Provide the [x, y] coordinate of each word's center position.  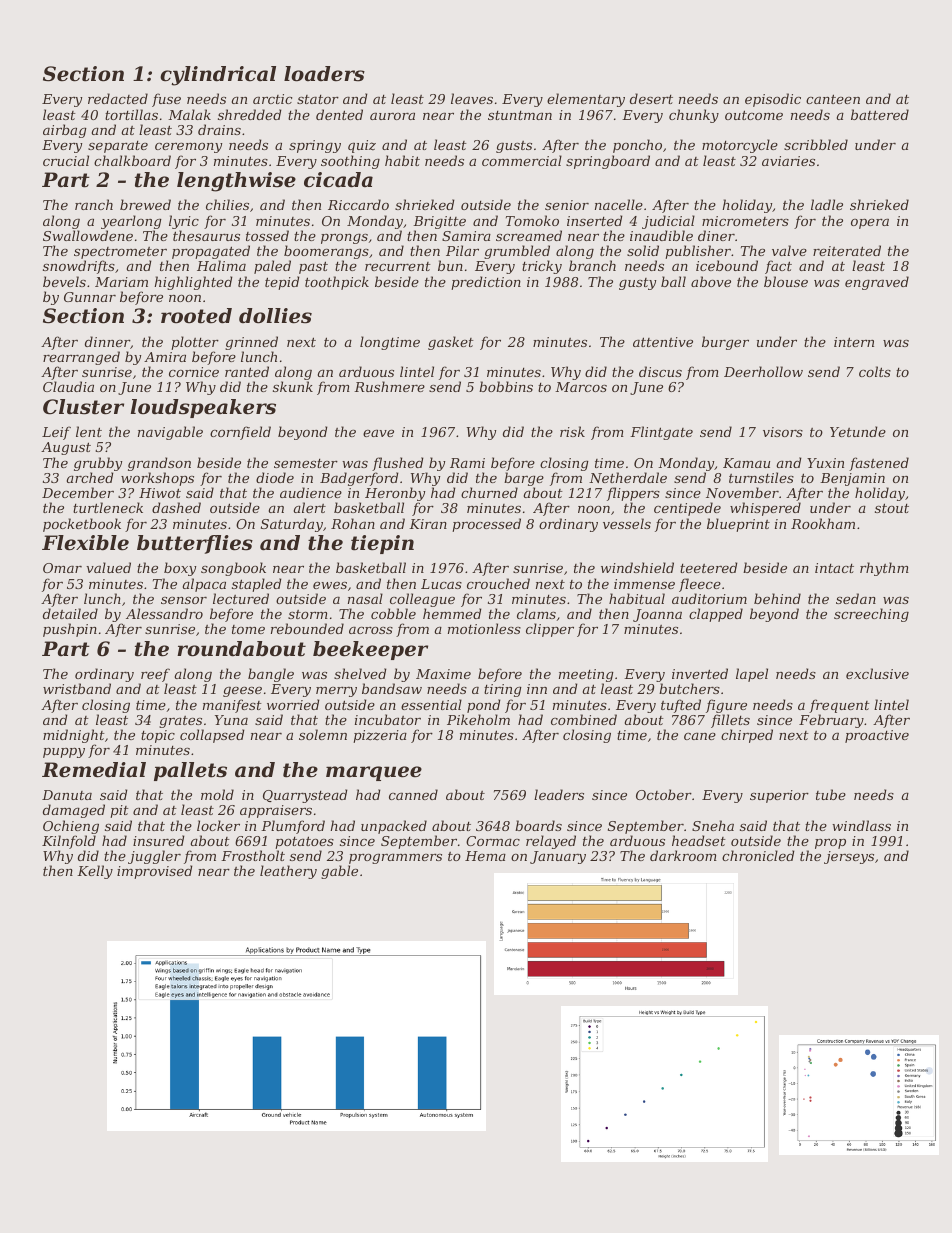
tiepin [382, 544]
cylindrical [218, 76]
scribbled [816, 144]
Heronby [395, 495]
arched [90, 477]
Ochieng [71, 827]
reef [154, 676]
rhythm [884, 569]
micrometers [745, 221]
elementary [586, 100]
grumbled [517, 252]
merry [336, 692]
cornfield [240, 433]
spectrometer [120, 253]
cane [700, 736]
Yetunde [858, 431]
